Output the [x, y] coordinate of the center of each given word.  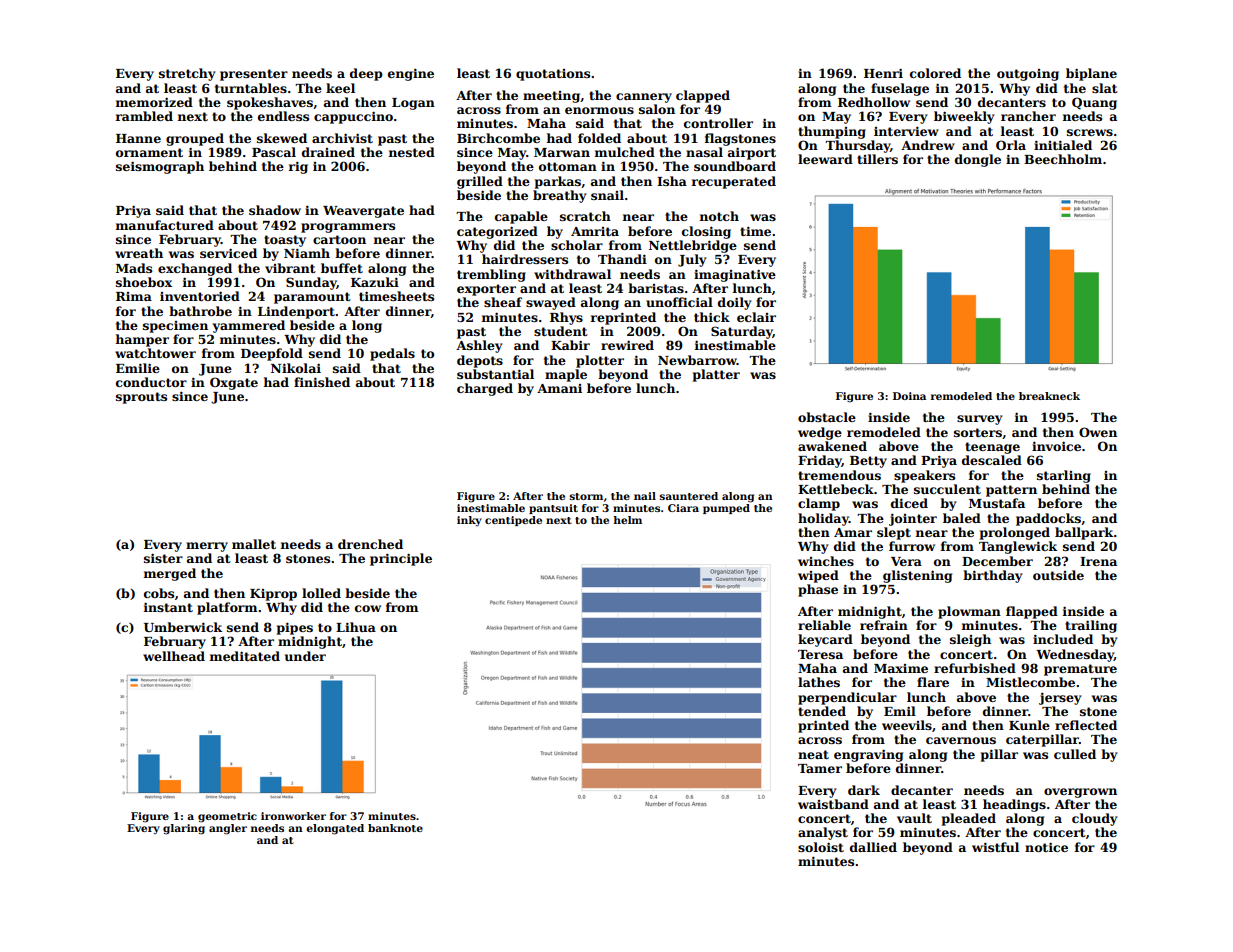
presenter [254, 75]
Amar [853, 532]
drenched [370, 544]
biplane [1091, 74]
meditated [245, 656]
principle [401, 559]
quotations [553, 75]
